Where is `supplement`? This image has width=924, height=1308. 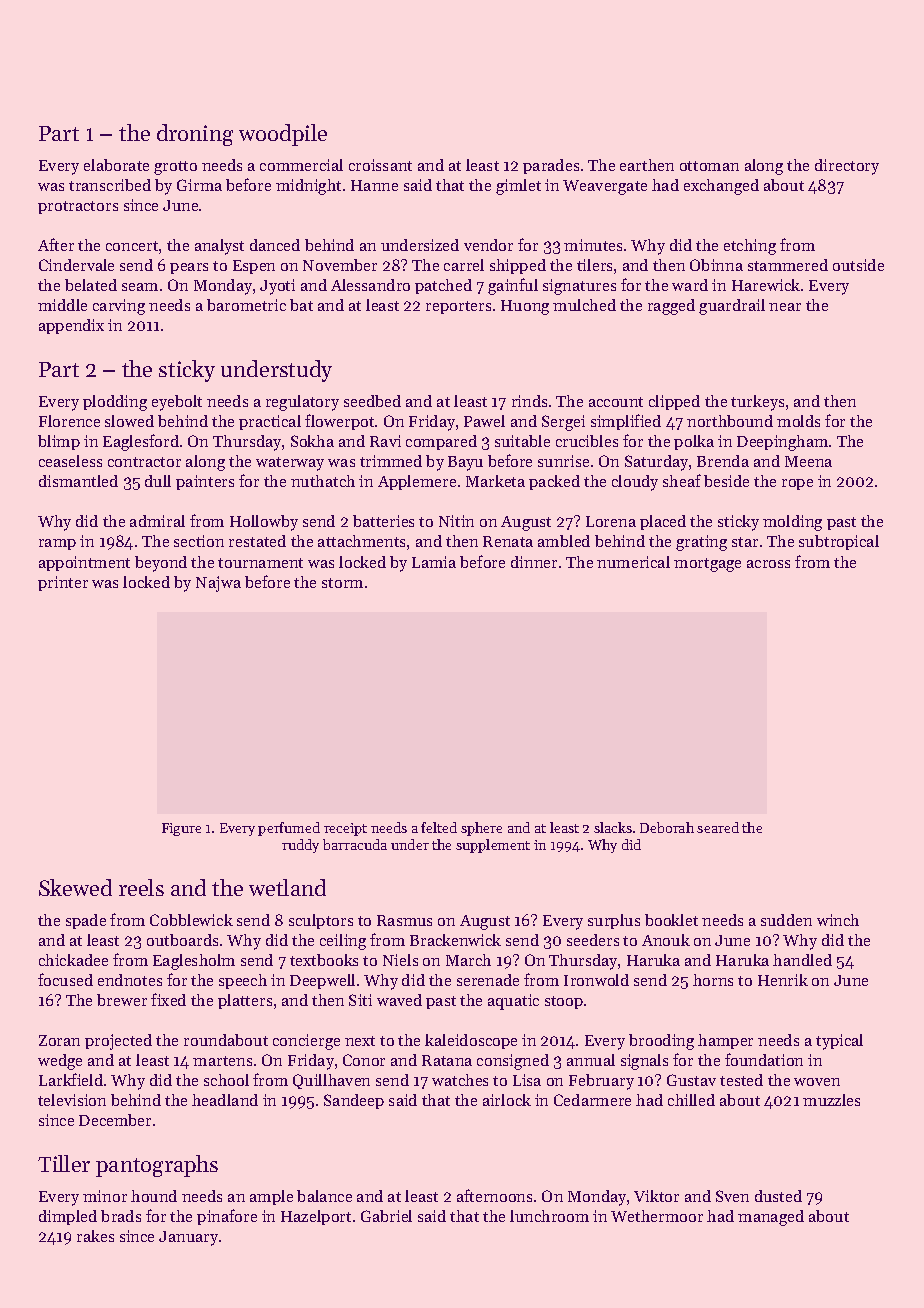 supplement is located at coordinates (493, 846).
